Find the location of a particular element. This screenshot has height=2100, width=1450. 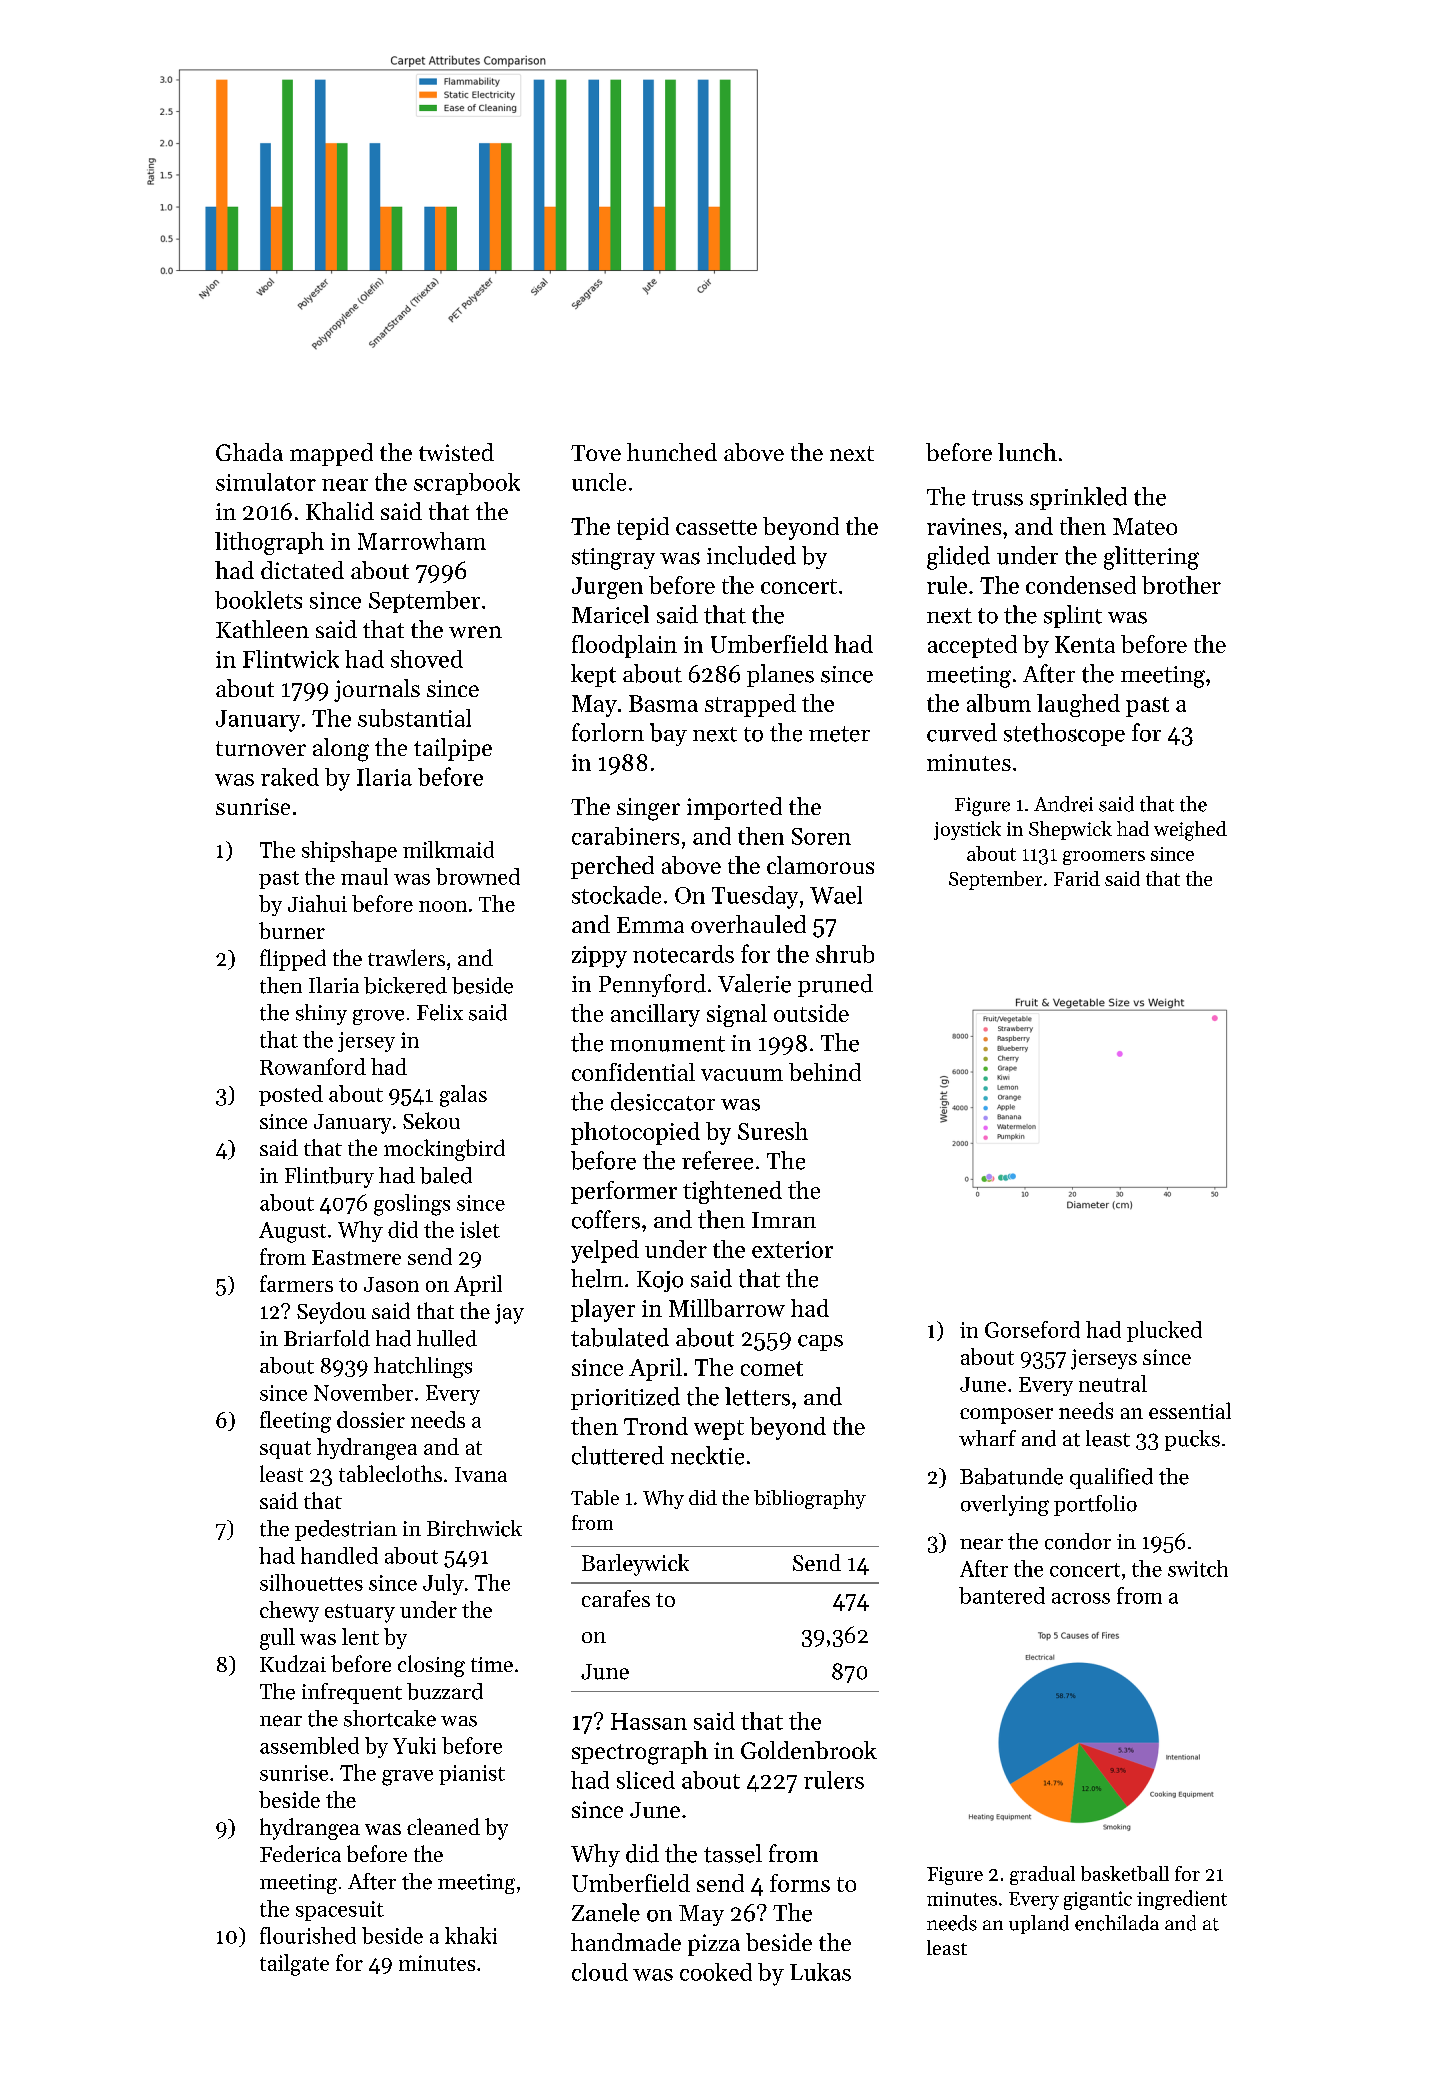

lunch is located at coordinates (1027, 452).
